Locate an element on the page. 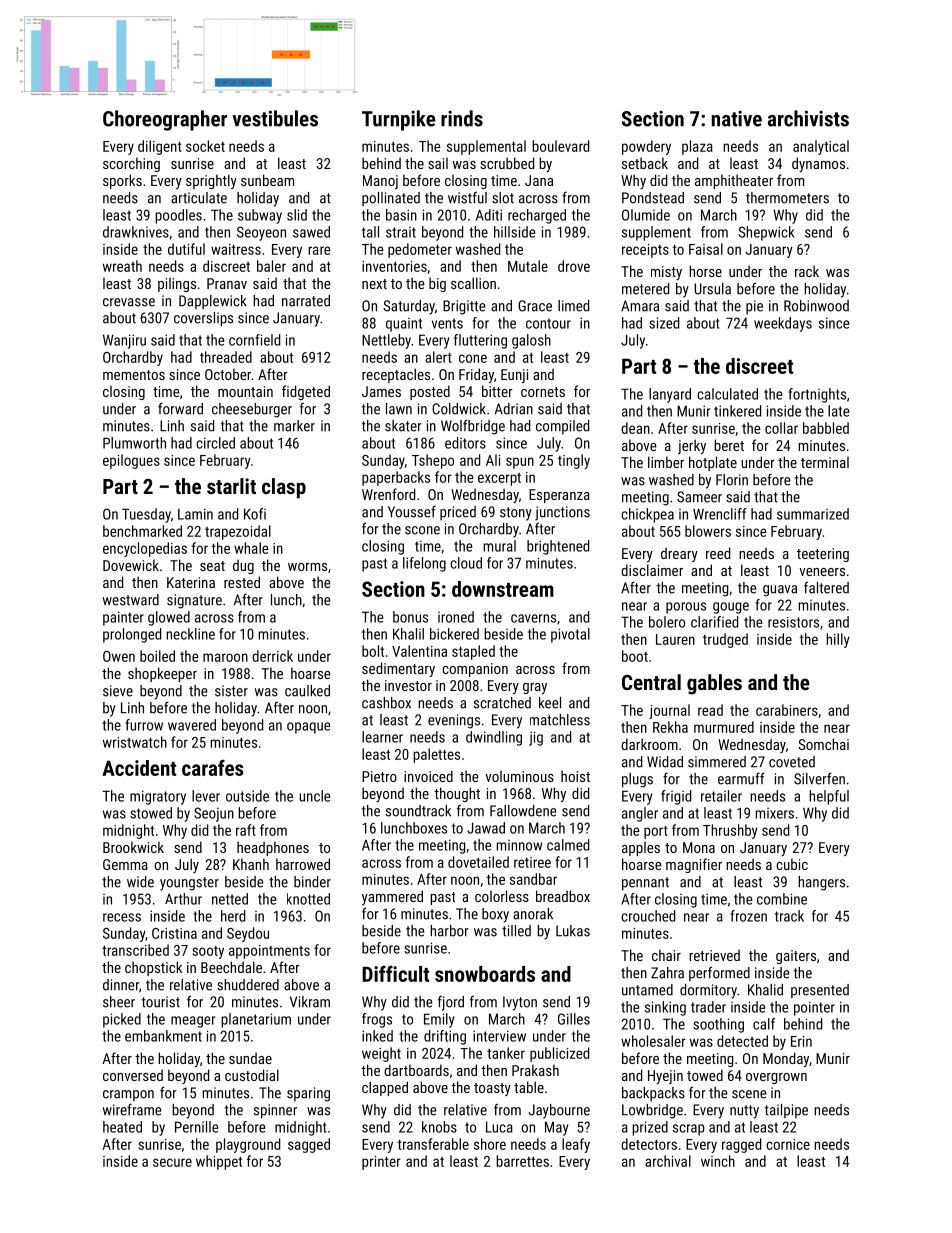 The image size is (952, 1233). leafy is located at coordinates (576, 1145).
